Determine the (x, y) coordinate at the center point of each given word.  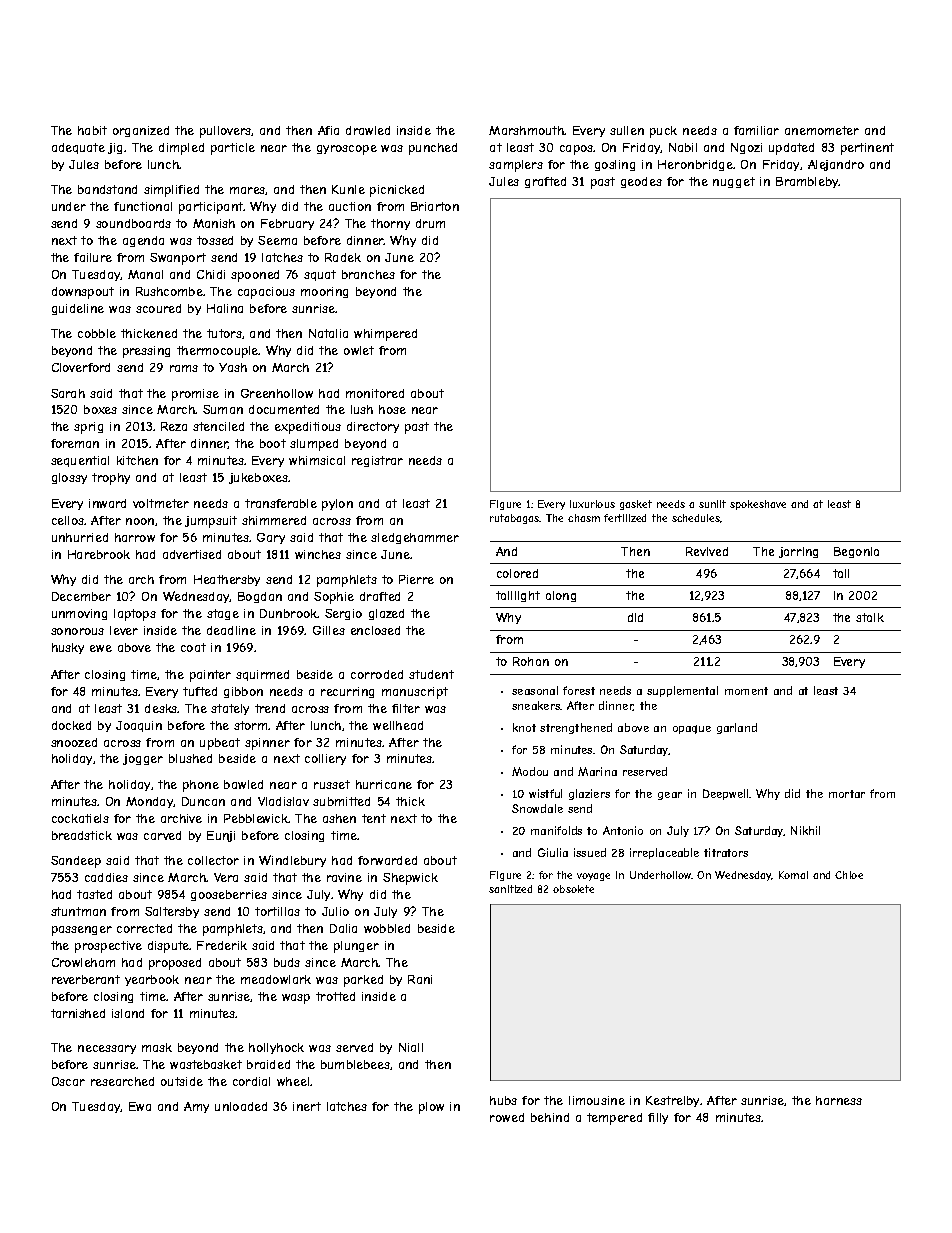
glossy (69, 478)
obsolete (573, 889)
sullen (627, 130)
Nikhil (805, 830)
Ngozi (746, 148)
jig (115, 148)
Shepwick (410, 879)
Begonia (856, 552)
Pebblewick (256, 818)
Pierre (416, 579)
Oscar (68, 1081)
